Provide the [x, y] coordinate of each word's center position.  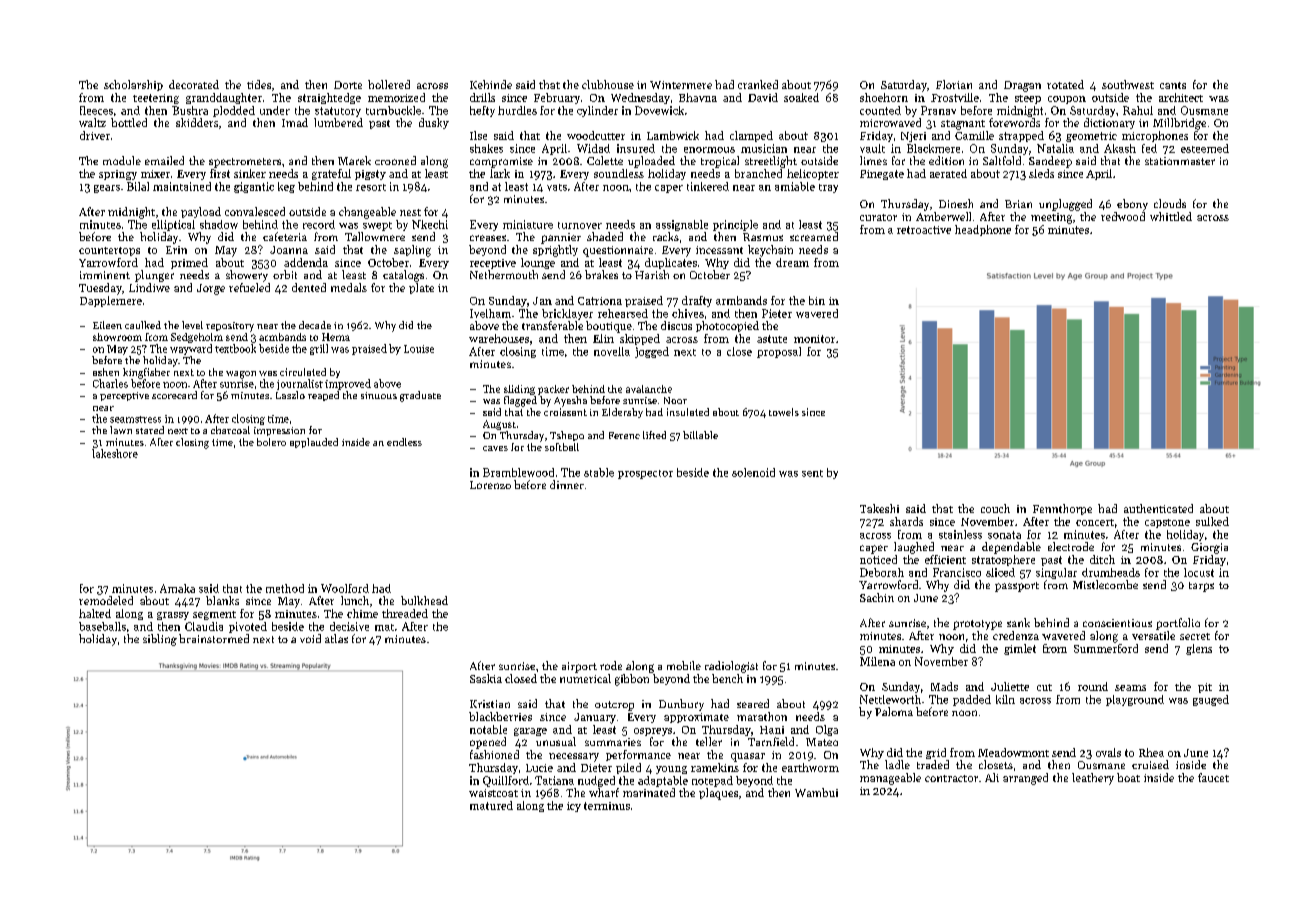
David [763, 97]
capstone [1167, 523]
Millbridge [1179, 124]
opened [488, 743]
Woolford [345, 588]
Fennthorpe [1062, 509]
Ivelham [490, 313]
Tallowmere [375, 236]
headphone [983, 230]
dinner [567, 484]
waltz [92, 122]
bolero [271, 442]
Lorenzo [490, 485]
